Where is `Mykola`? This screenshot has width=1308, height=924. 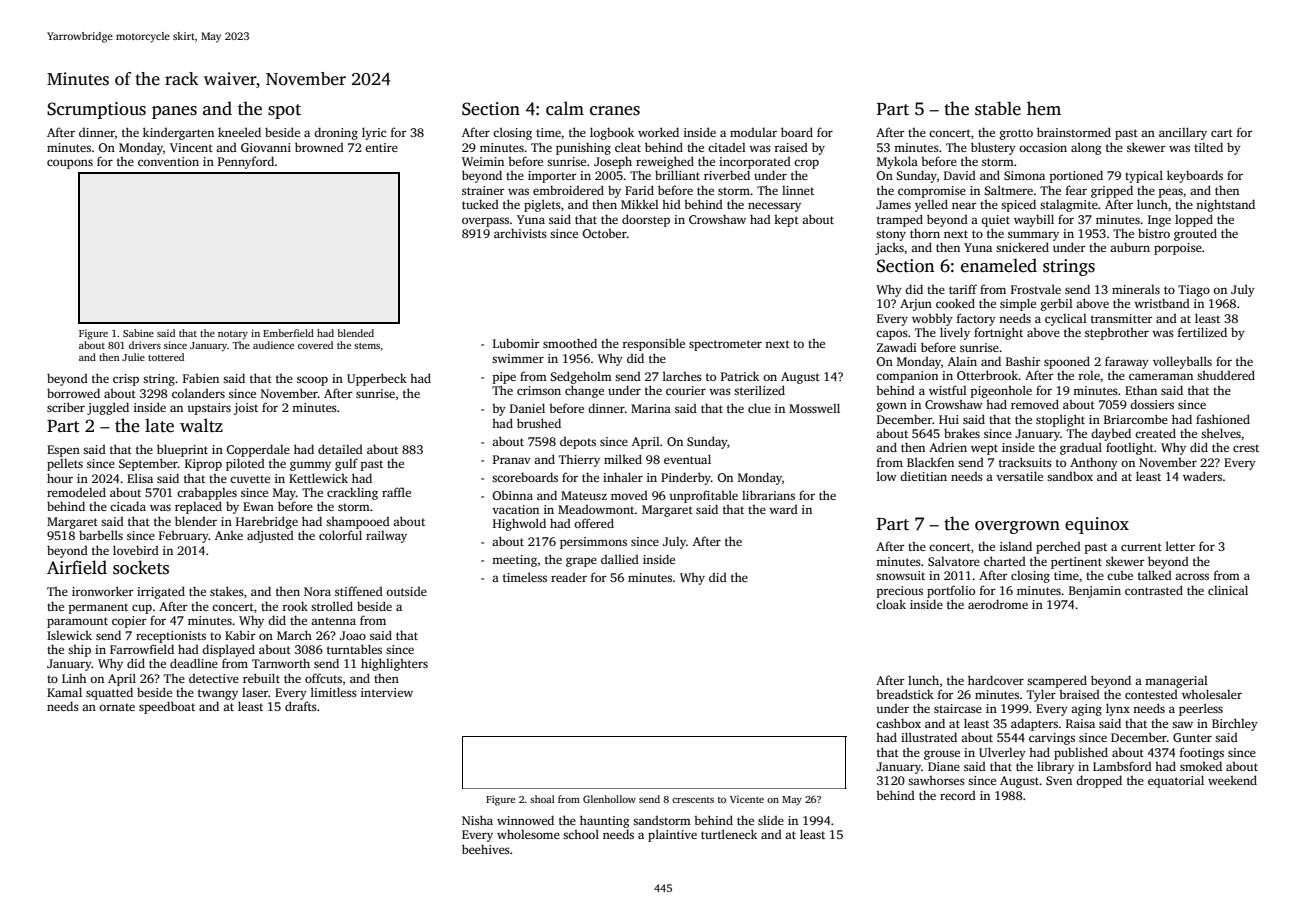 Mykola is located at coordinates (897, 162).
